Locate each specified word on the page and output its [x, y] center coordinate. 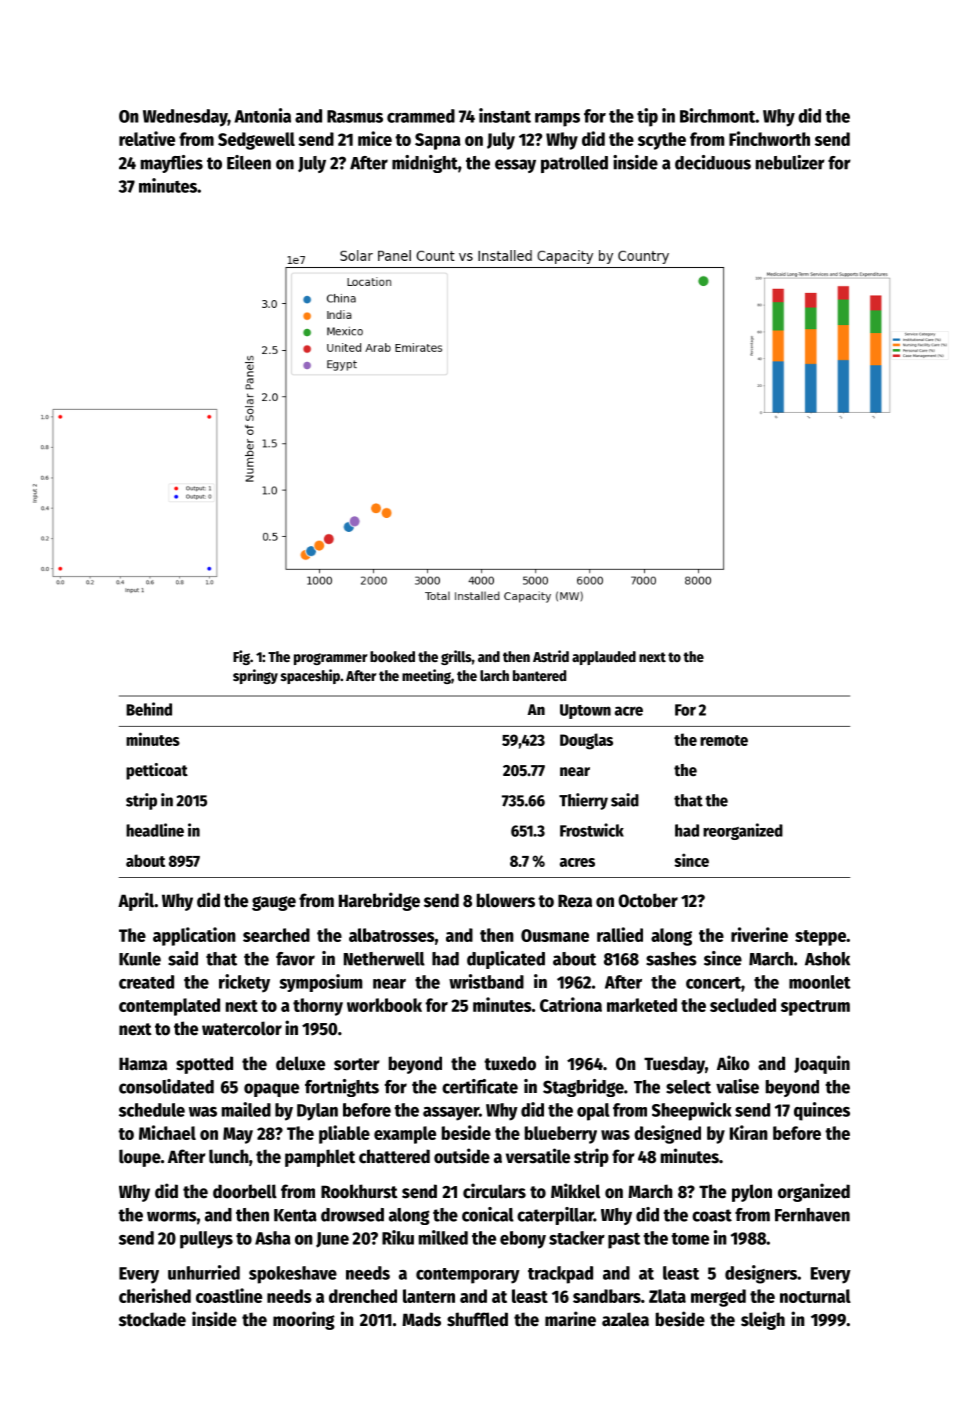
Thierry [583, 801]
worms [172, 1216]
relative [147, 138]
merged [718, 1298]
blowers [506, 900]
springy [255, 676]
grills [456, 657]
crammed [421, 116]
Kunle [140, 959]
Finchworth [769, 138]
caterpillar [555, 1216]
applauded [604, 658]
